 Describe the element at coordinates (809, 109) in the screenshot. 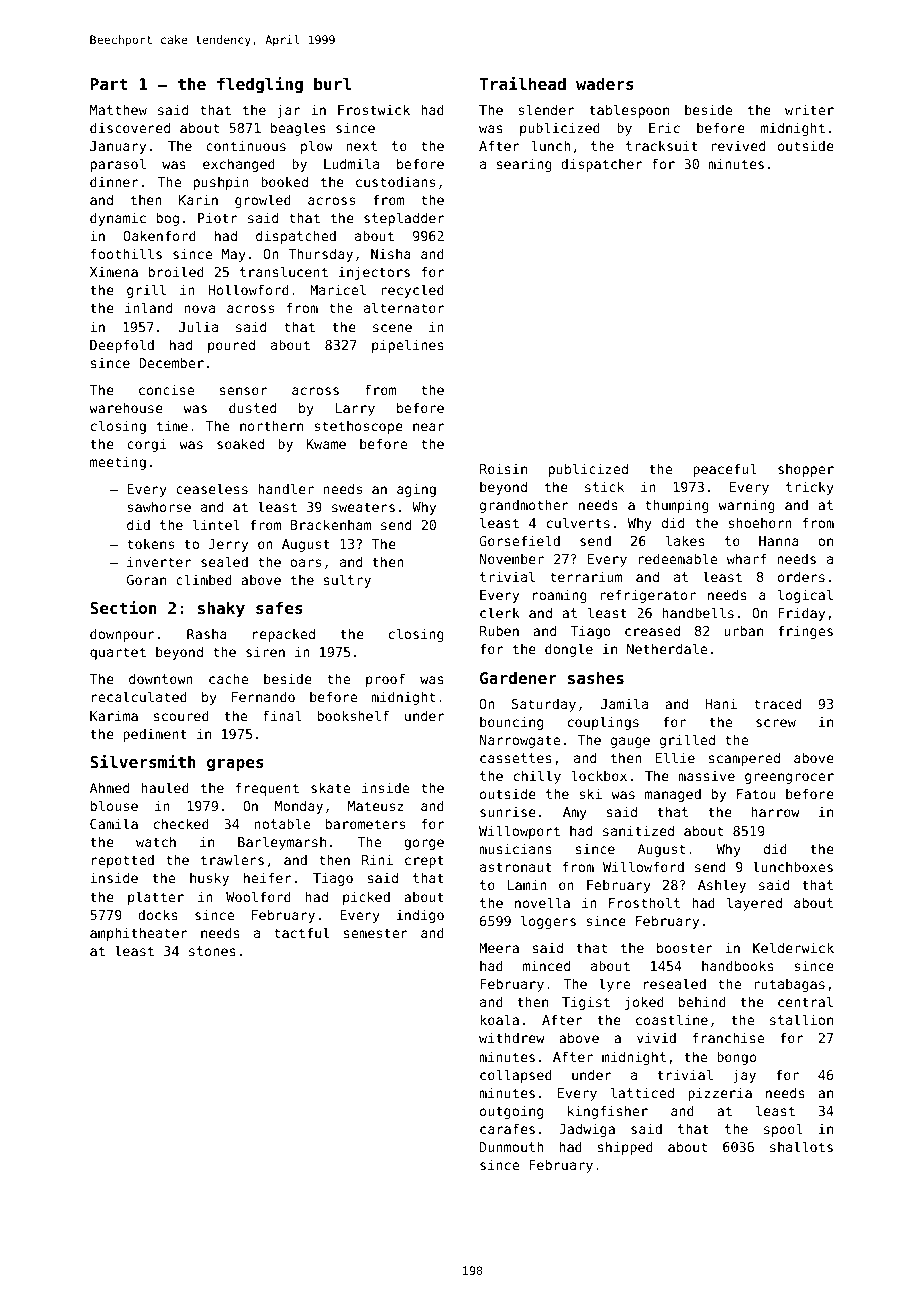

I see `writer` at that location.
